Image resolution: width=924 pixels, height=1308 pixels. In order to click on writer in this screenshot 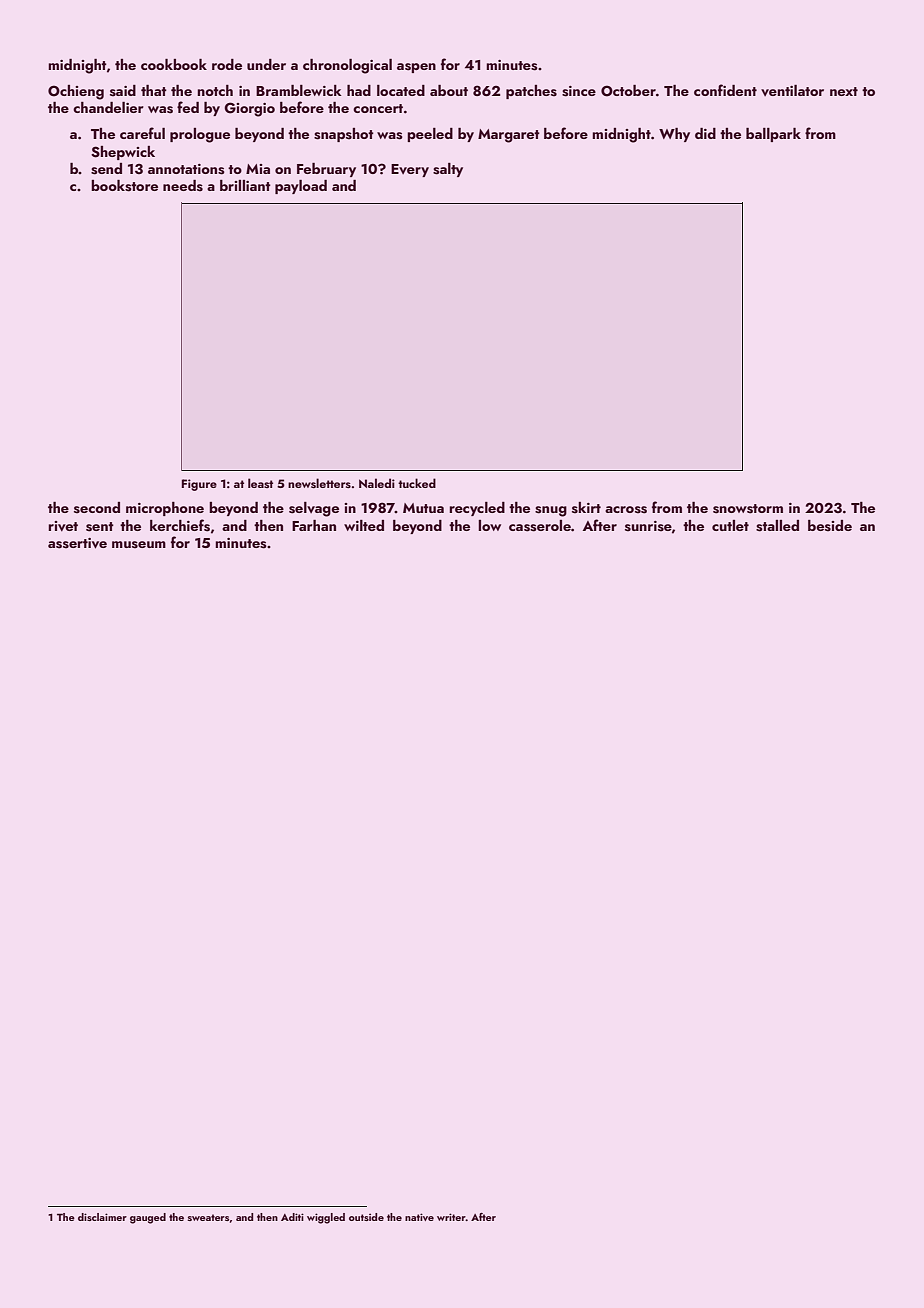, I will do `click(451, 1217)`.
